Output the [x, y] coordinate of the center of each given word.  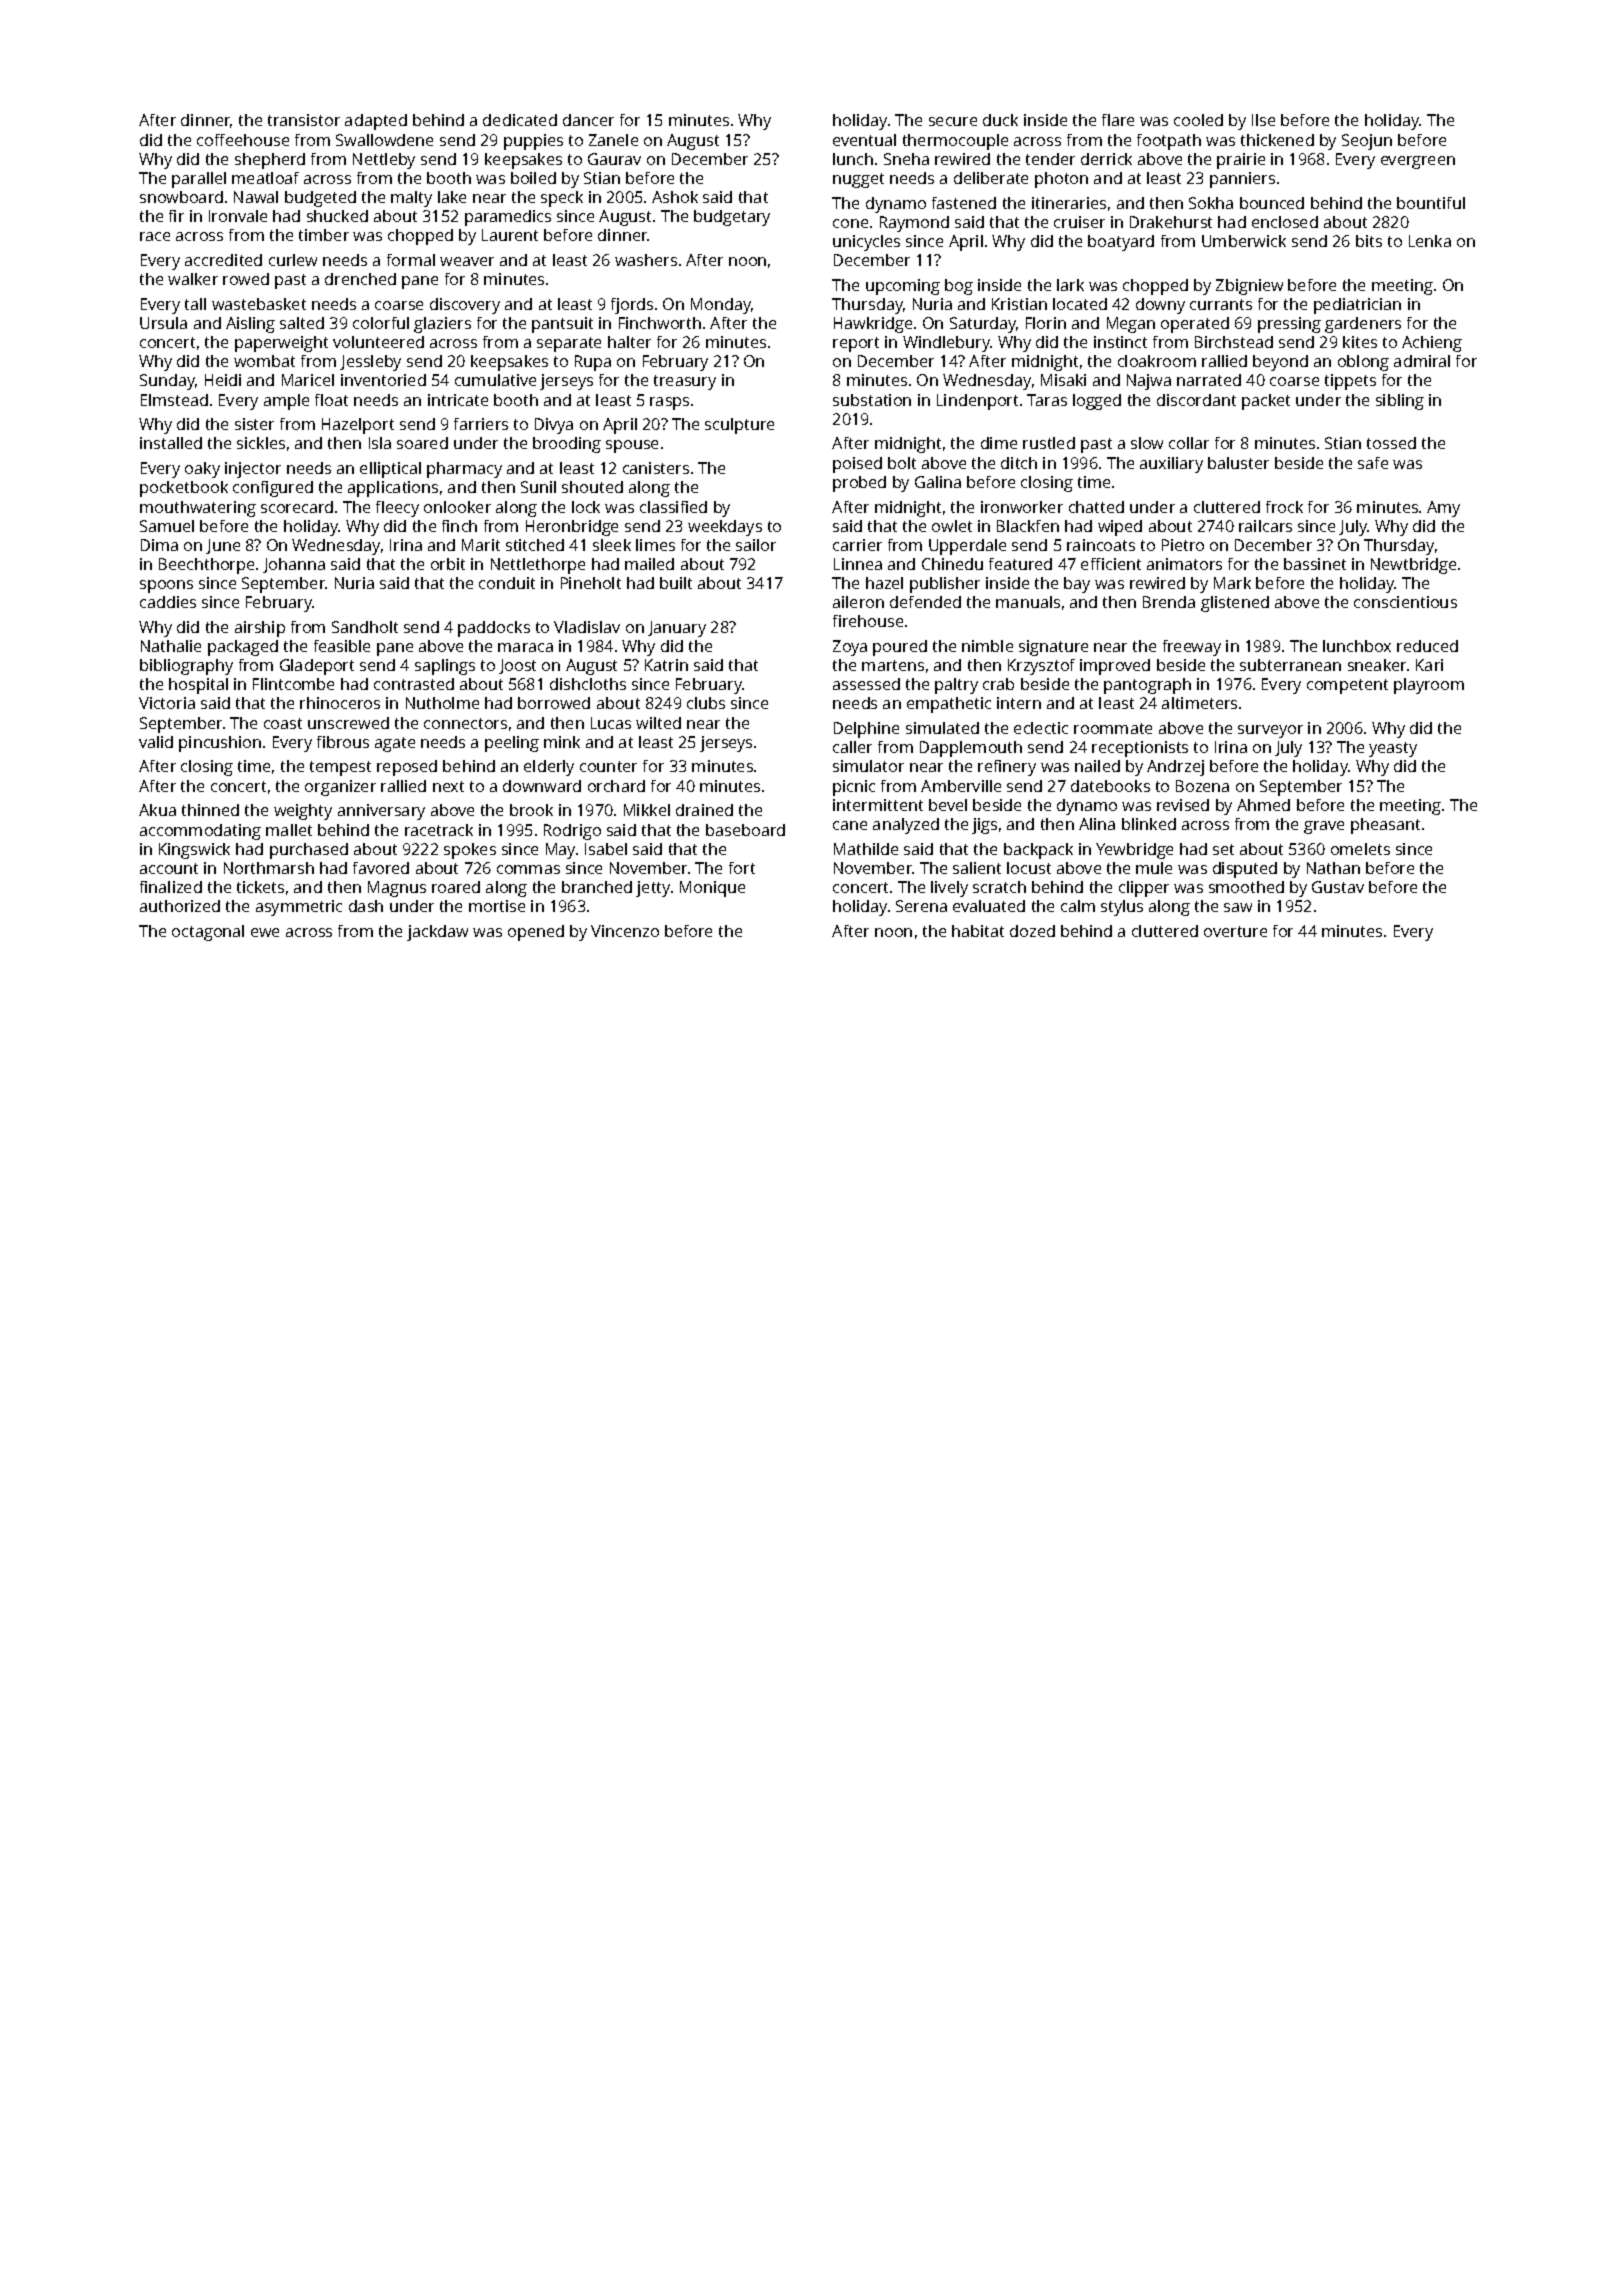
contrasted [414, 684]
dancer [588, 120]
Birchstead [1234, 342]
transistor [304, 120]
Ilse [1263, 120]
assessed [866, 684]
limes [655, 545]
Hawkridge [873, 325]
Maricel [308, 380]
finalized [171, 887]
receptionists [1140, 749]
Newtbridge [1413, 566]
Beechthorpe [206, 566]
